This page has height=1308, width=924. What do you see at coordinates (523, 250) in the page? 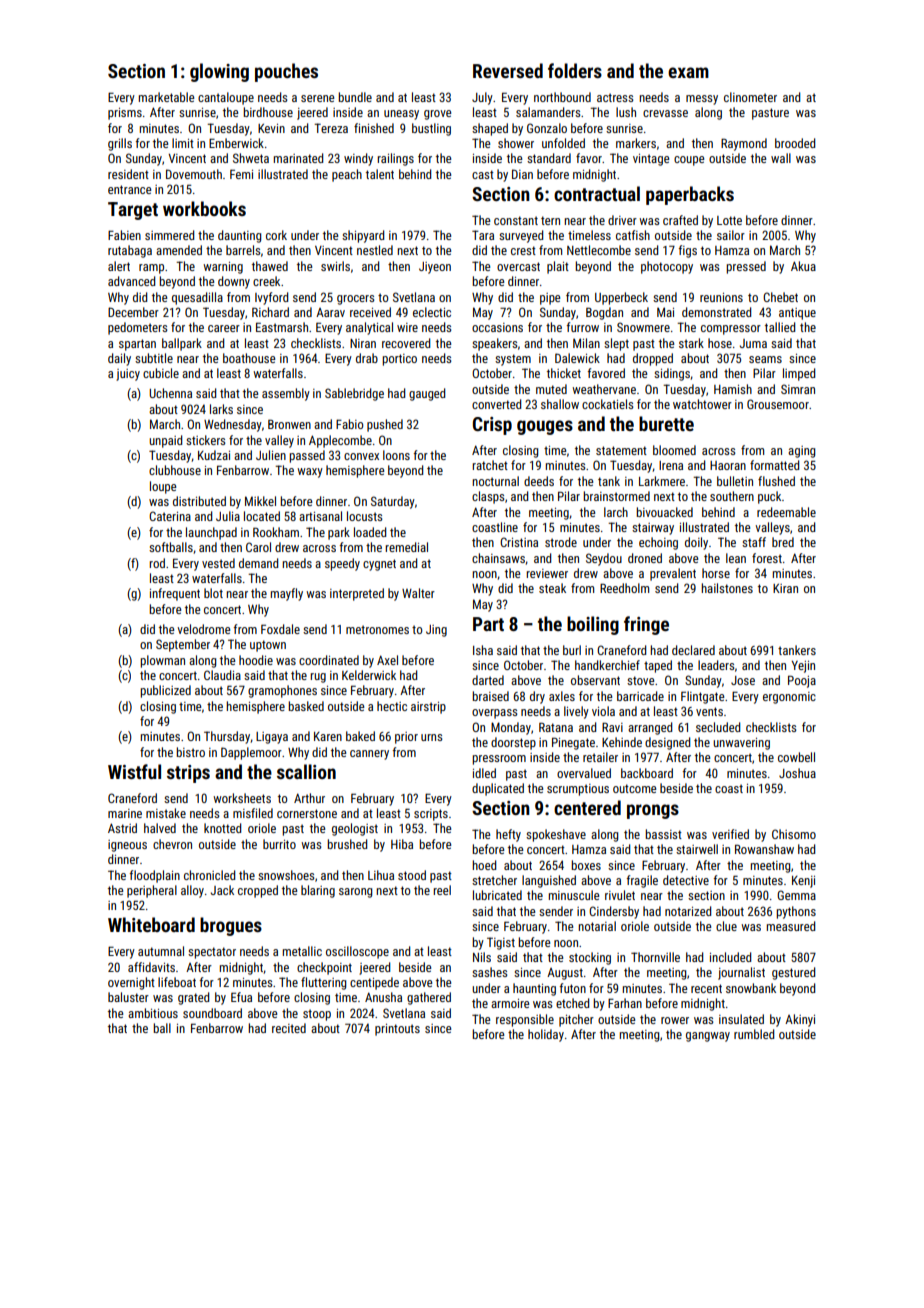
I see `crest` at bounding box center [523, 250].
